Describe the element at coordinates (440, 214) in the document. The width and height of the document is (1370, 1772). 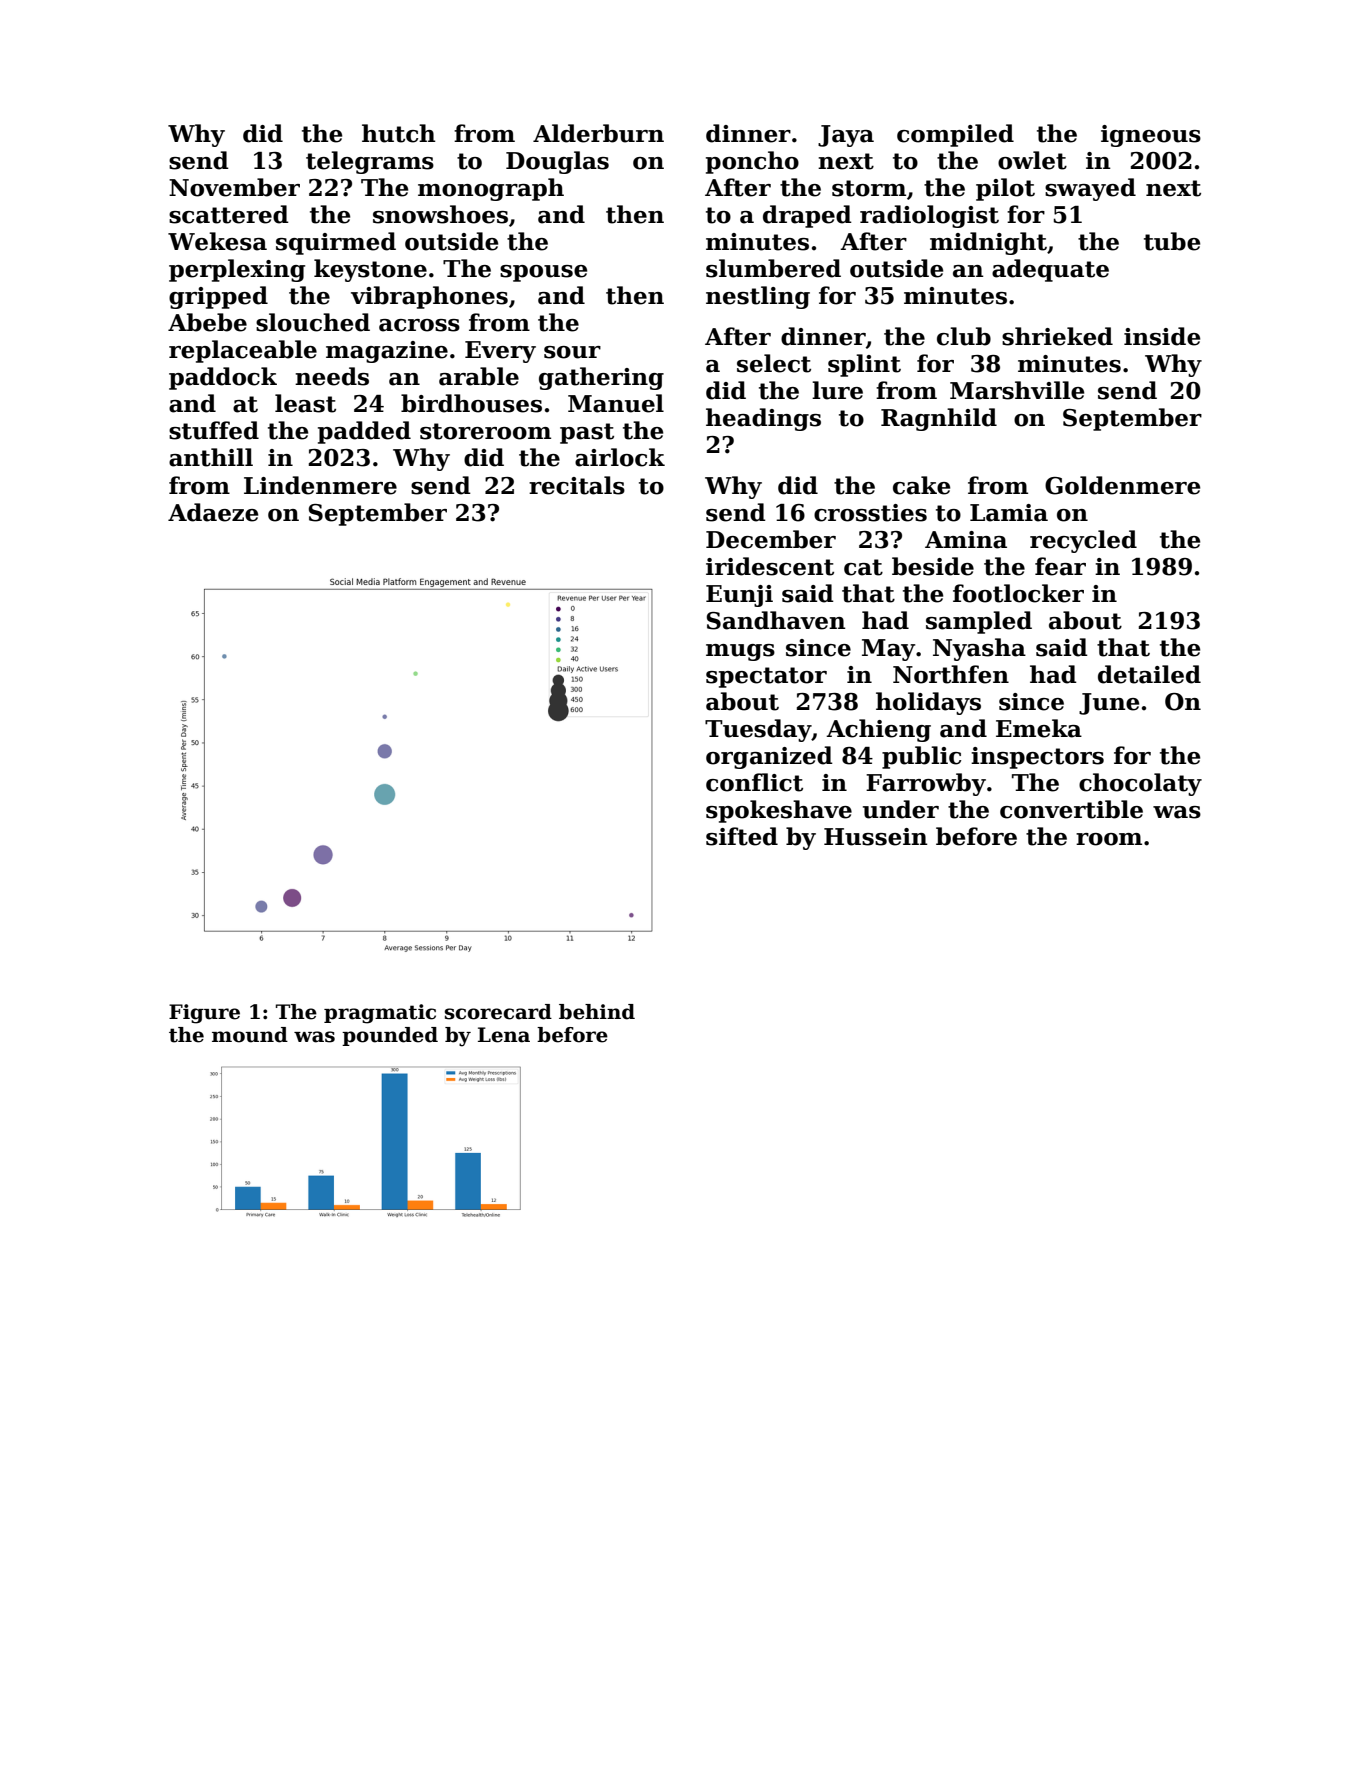
I see `snowshoes` at that location.
